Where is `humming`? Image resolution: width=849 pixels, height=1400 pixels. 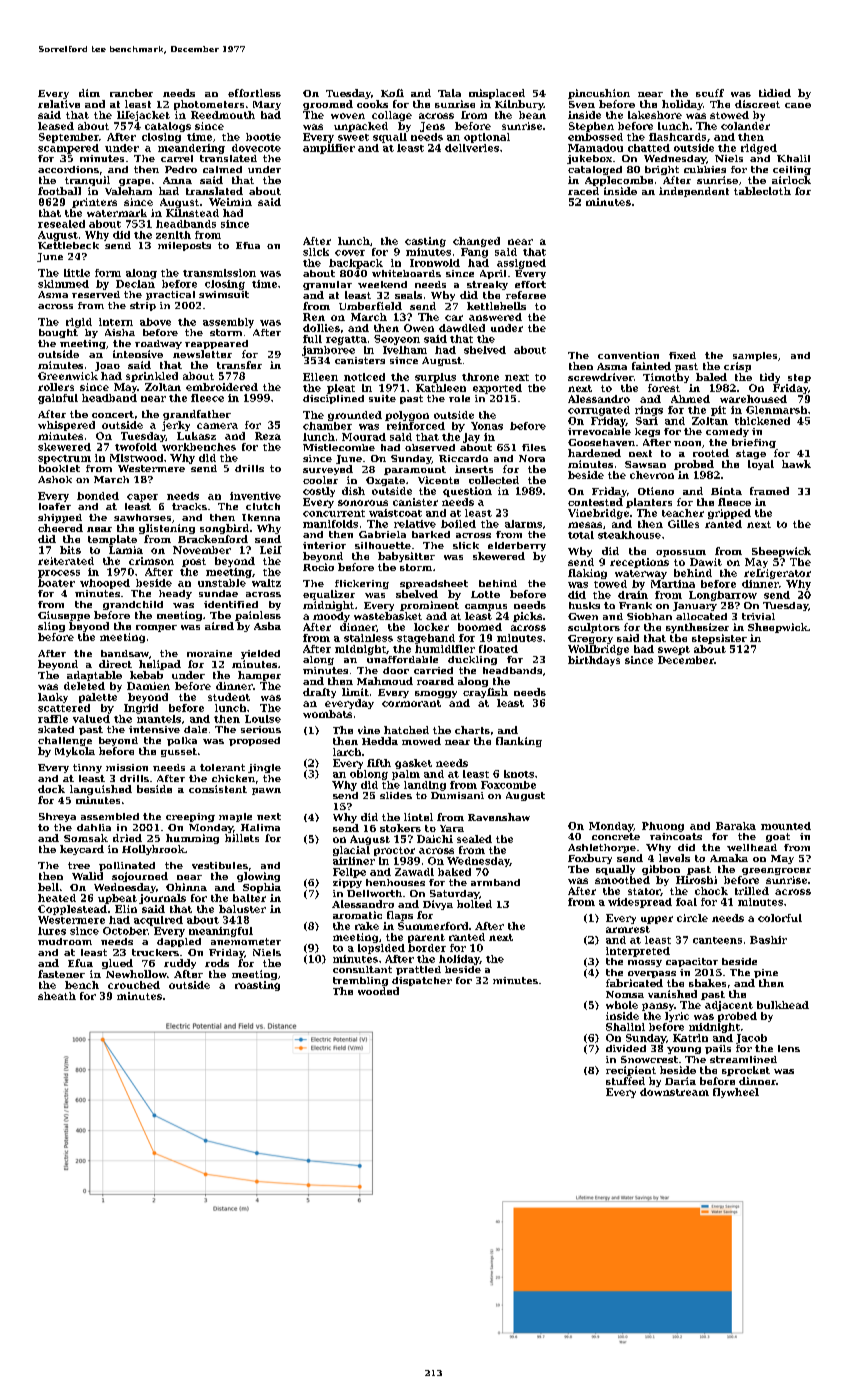
humming is located at coordinates (192, 839).
